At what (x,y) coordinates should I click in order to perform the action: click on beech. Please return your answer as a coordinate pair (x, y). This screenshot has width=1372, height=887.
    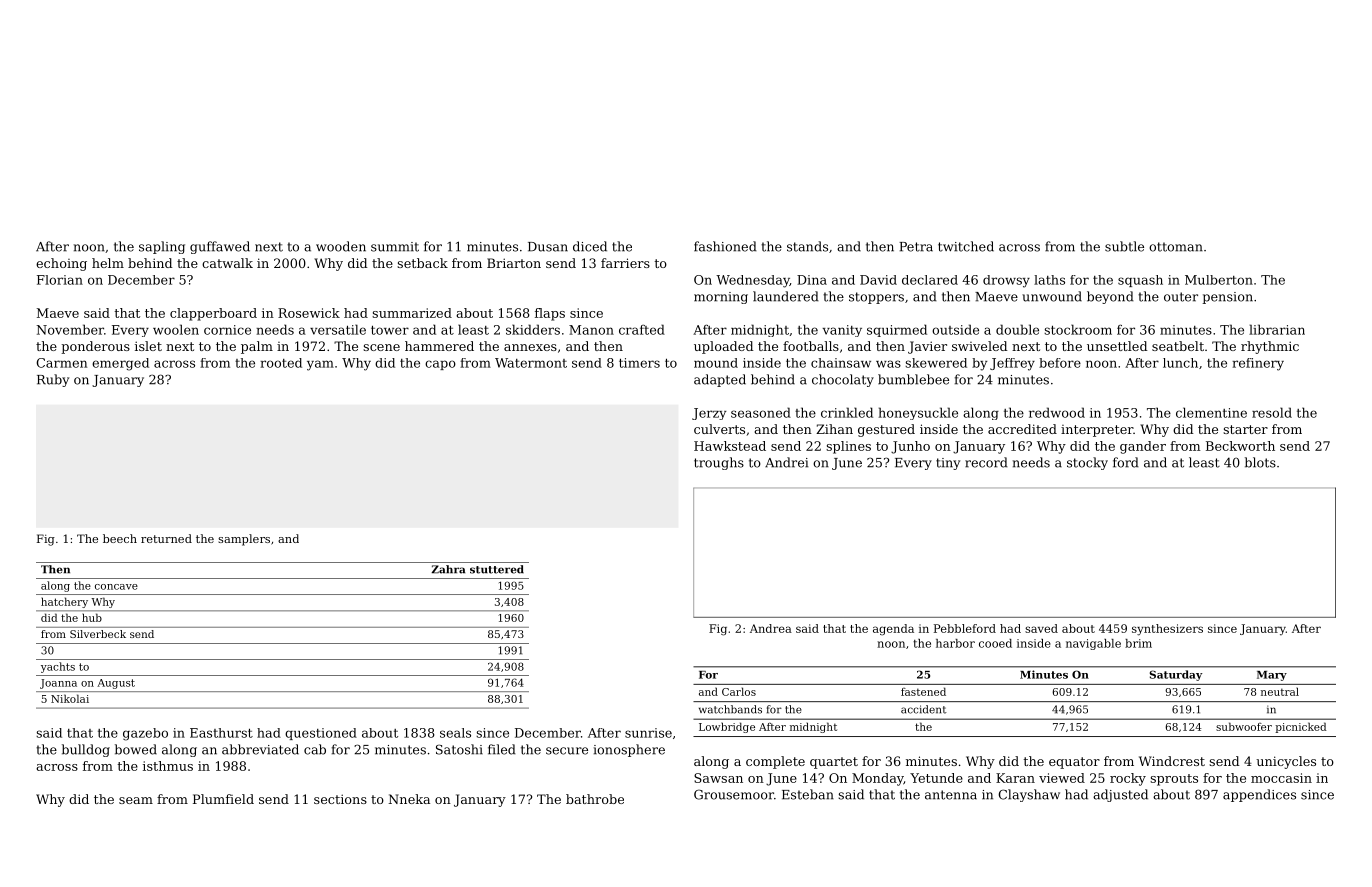
    Looking at the image, I should click on (120, 538).
